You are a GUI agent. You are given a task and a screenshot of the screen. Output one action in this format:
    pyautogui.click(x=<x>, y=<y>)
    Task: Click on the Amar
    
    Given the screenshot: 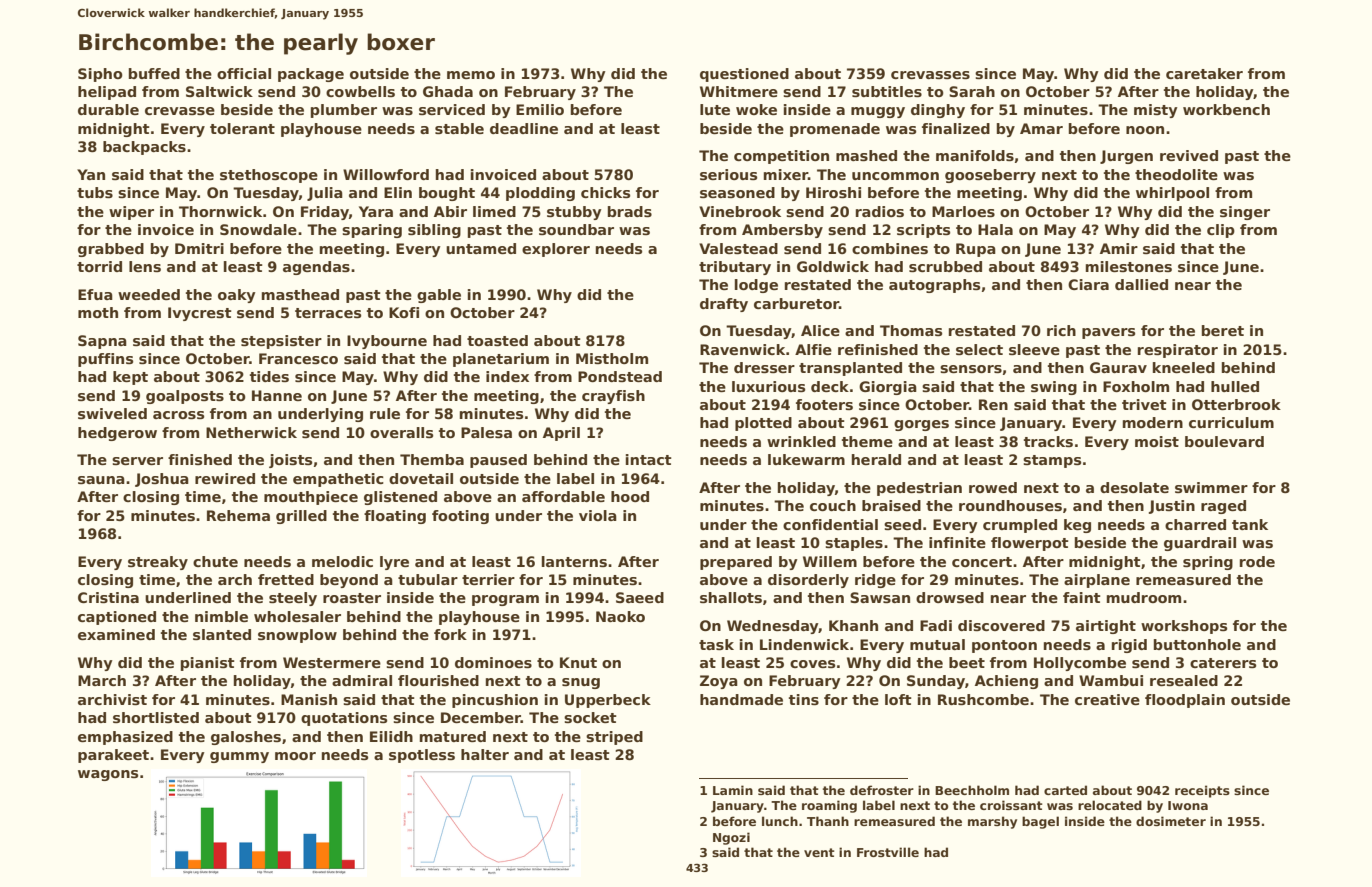 What is the action you would take?
    pyautogui.click(x=1041, y=128)
